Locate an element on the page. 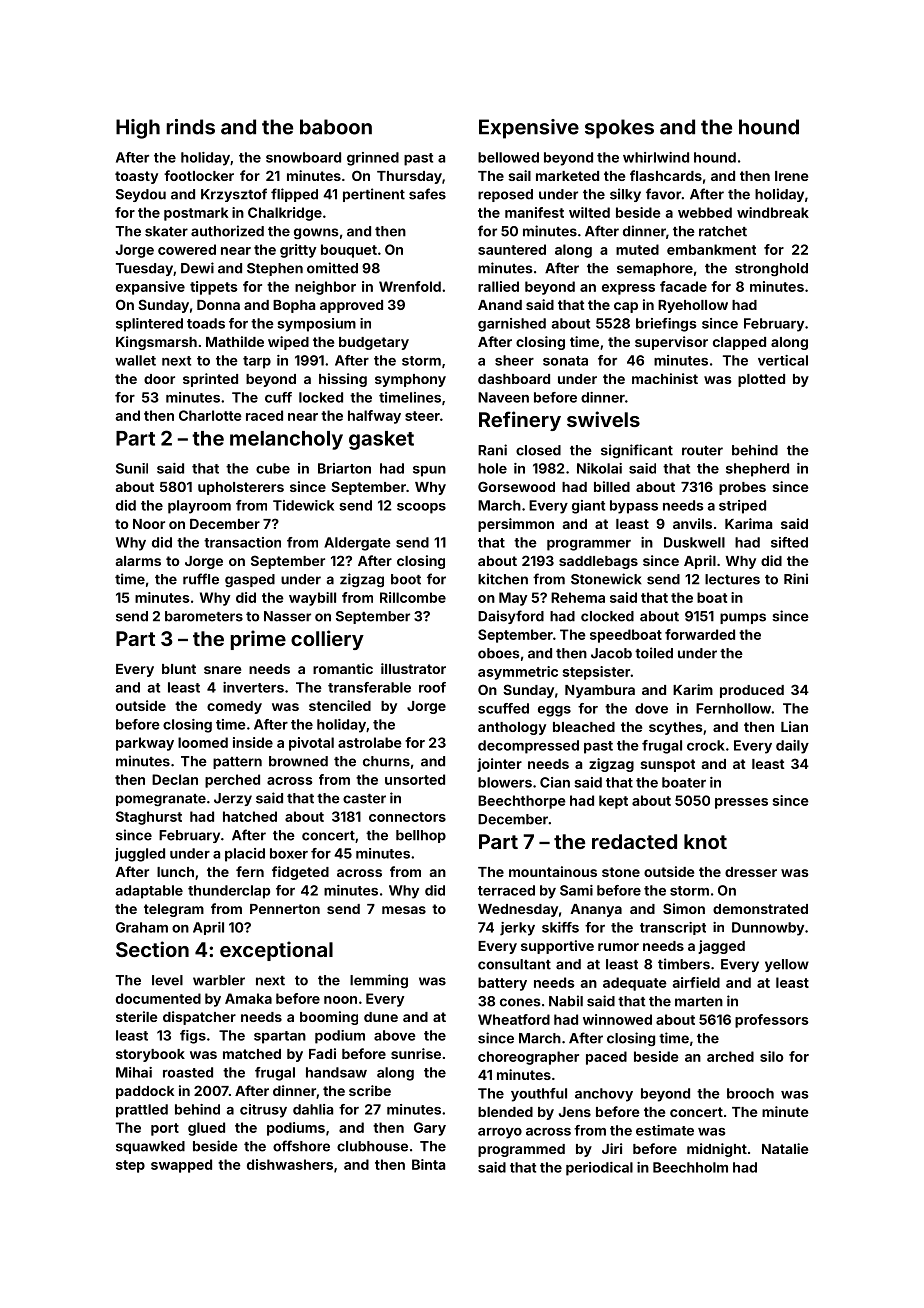  dishwashers is located at coordinates (290, 1164).
